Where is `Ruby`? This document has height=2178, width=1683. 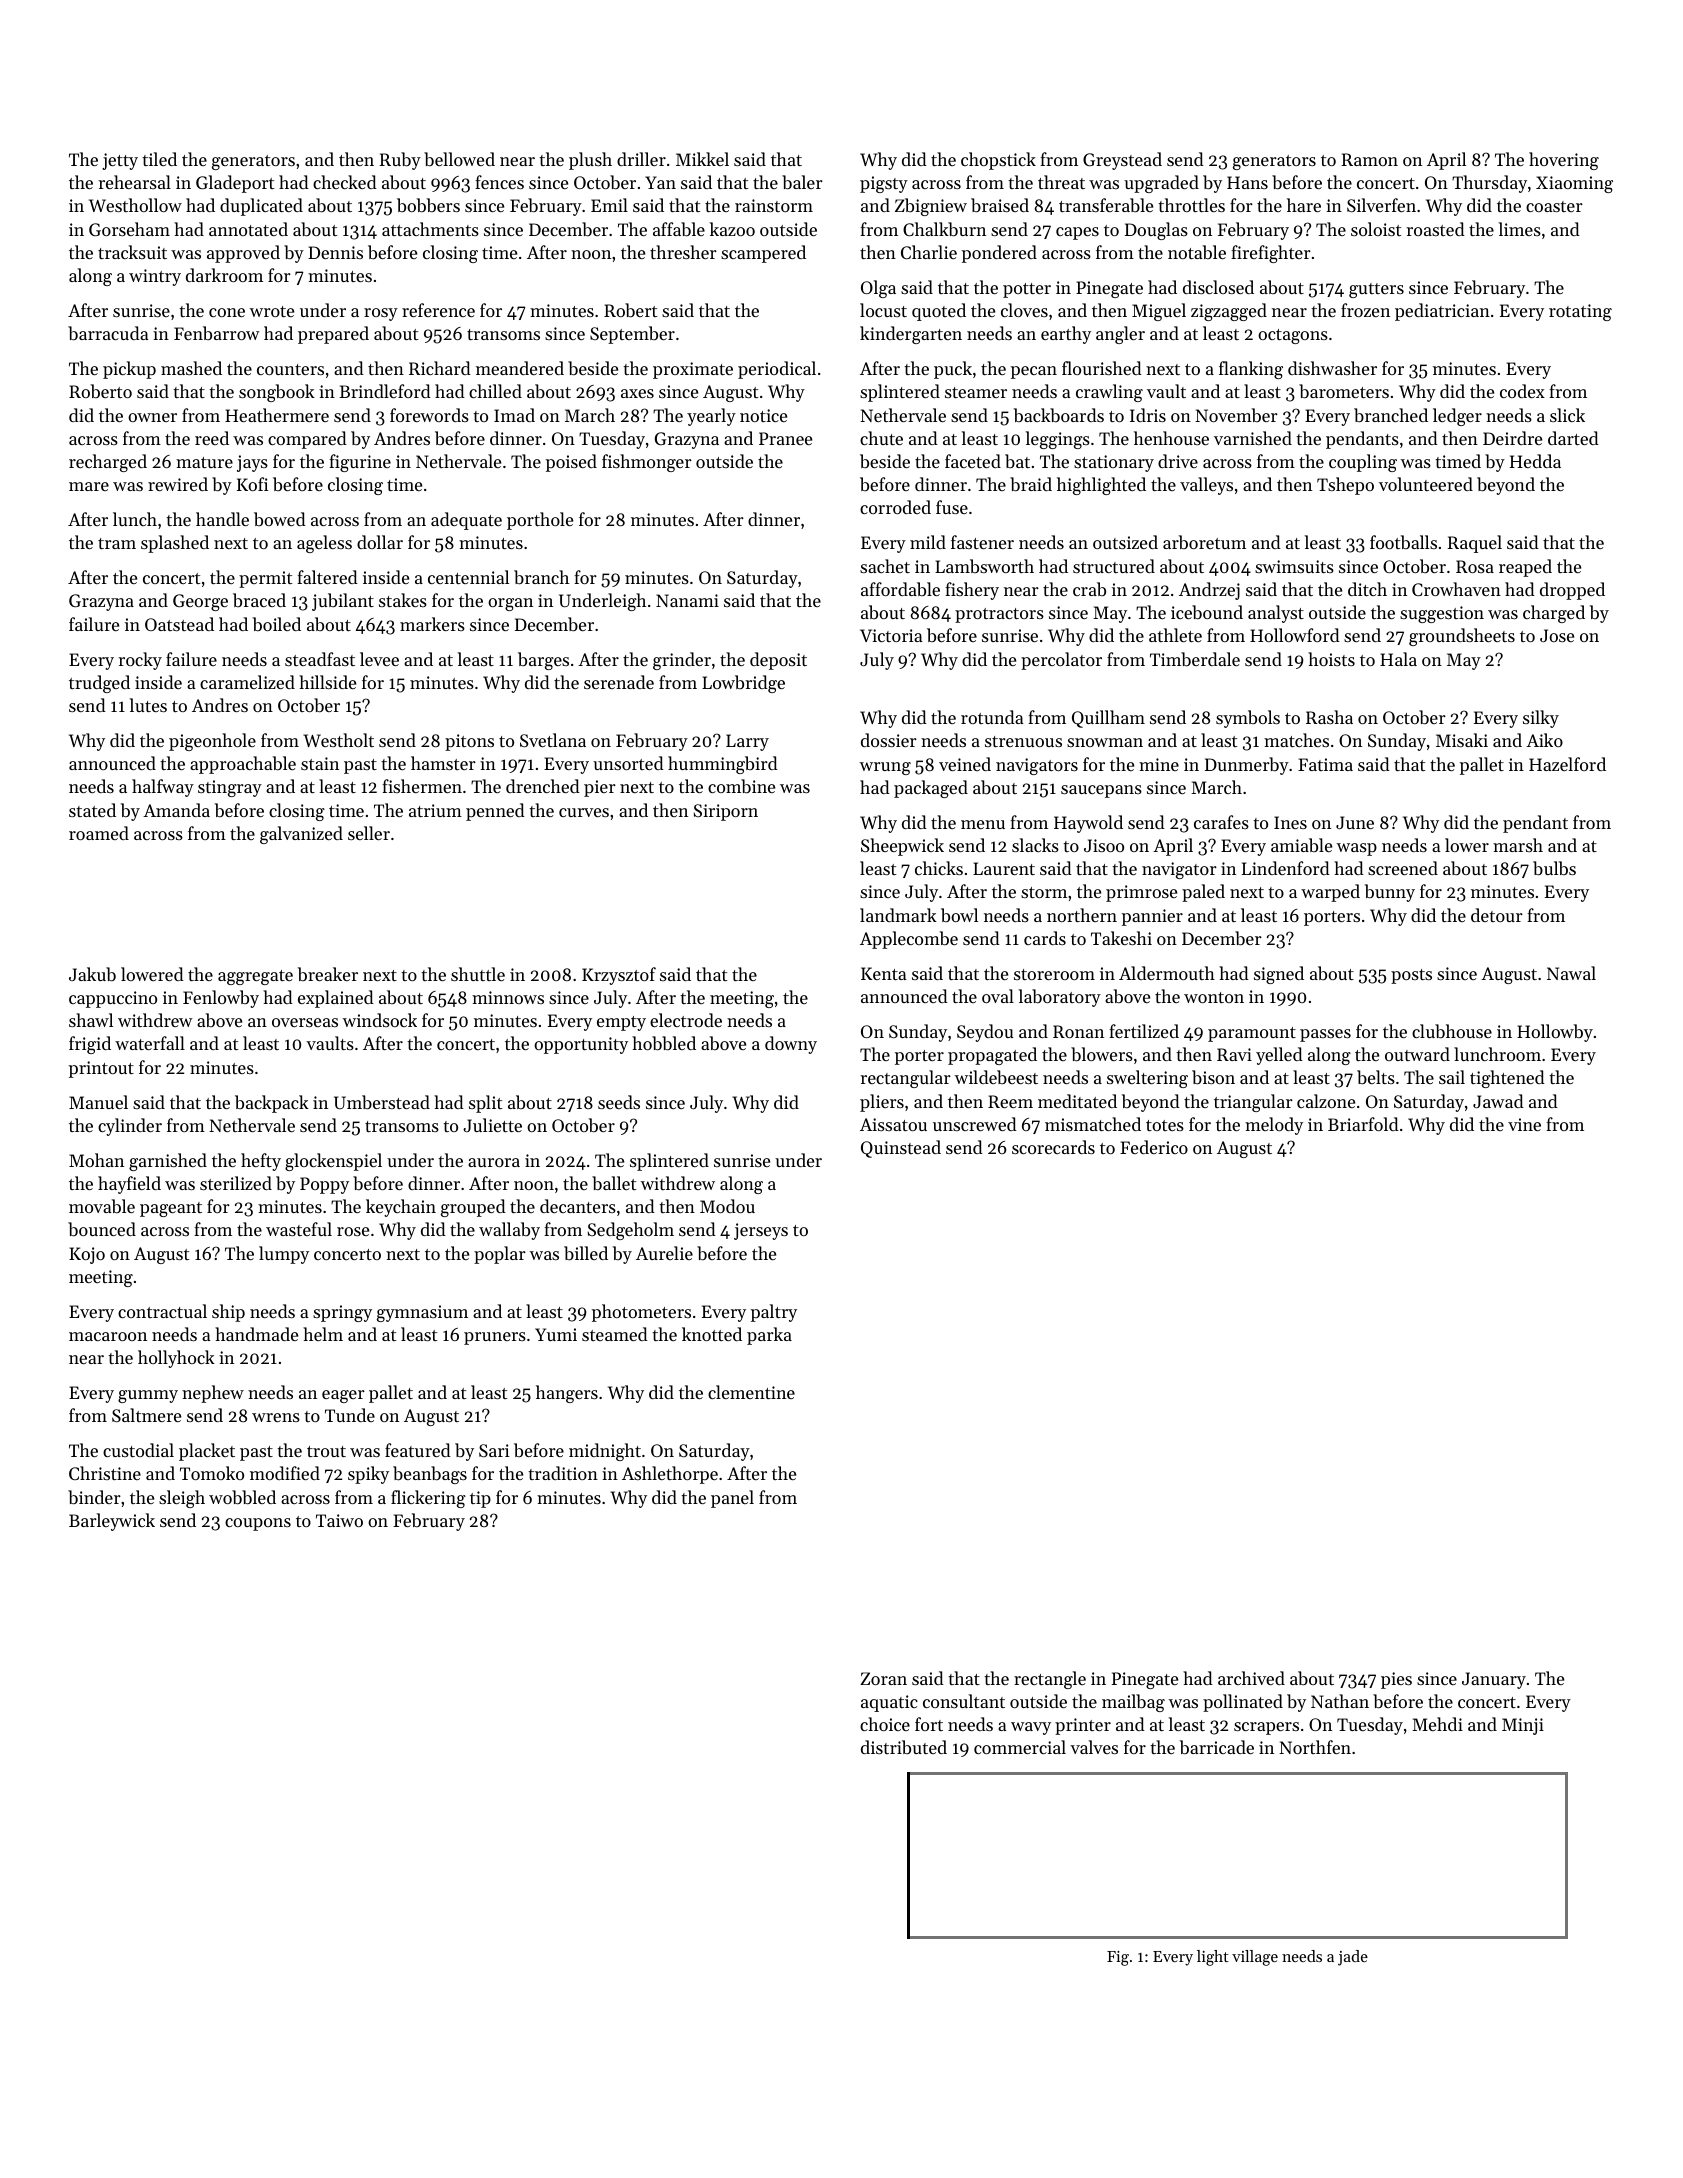
Ruby is located at coordinates (400, 161).
